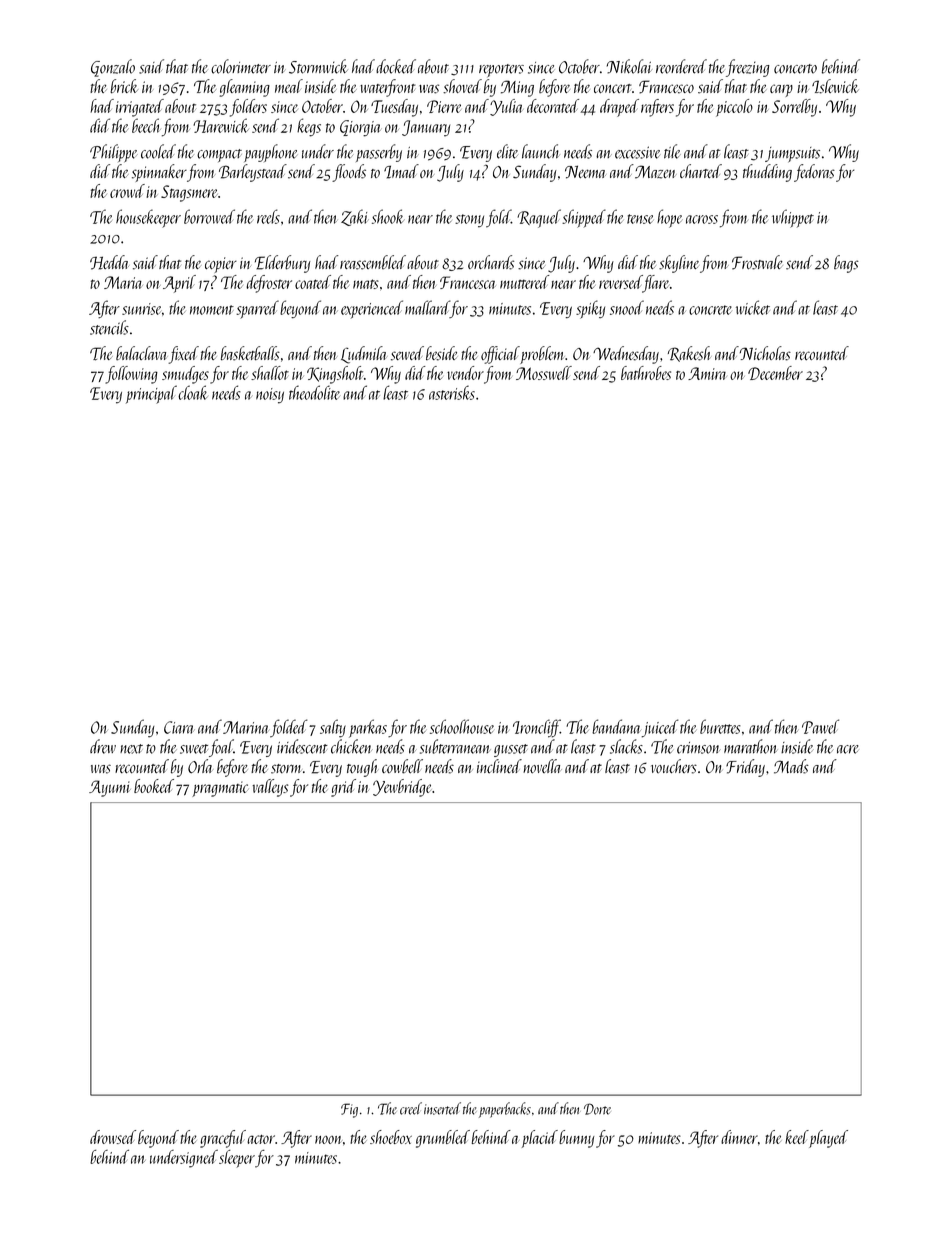 The width and height of the screenshot is (952, 1233). What do you see at coordinates (193, 392) in the screenshot?
I see `cloak` at bounding box center [193, 392].
